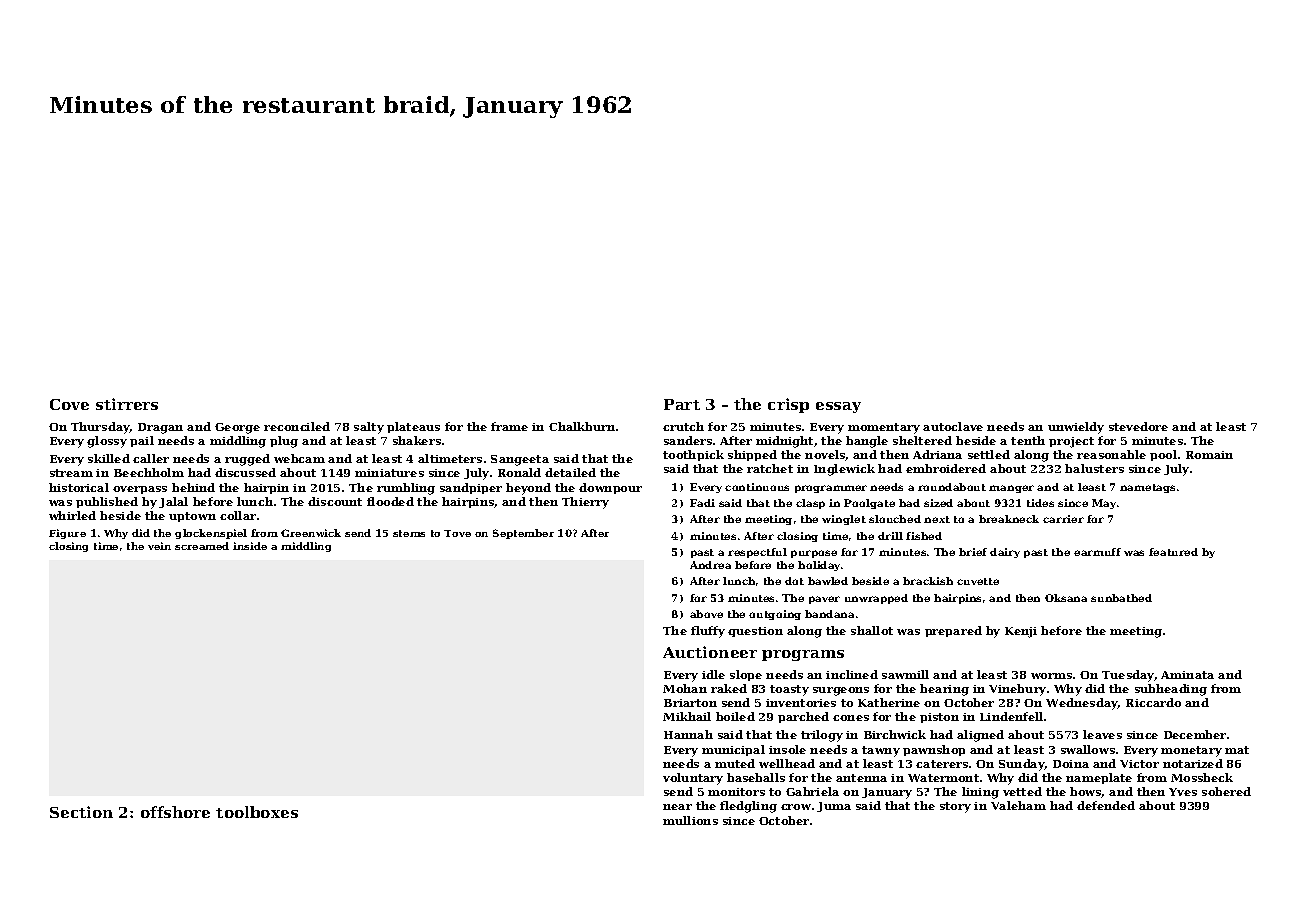 The width and height of the page is (1308, 924). Describe the element at coordinates (257, 812) in the page. I see `toolboxes` at that location.
